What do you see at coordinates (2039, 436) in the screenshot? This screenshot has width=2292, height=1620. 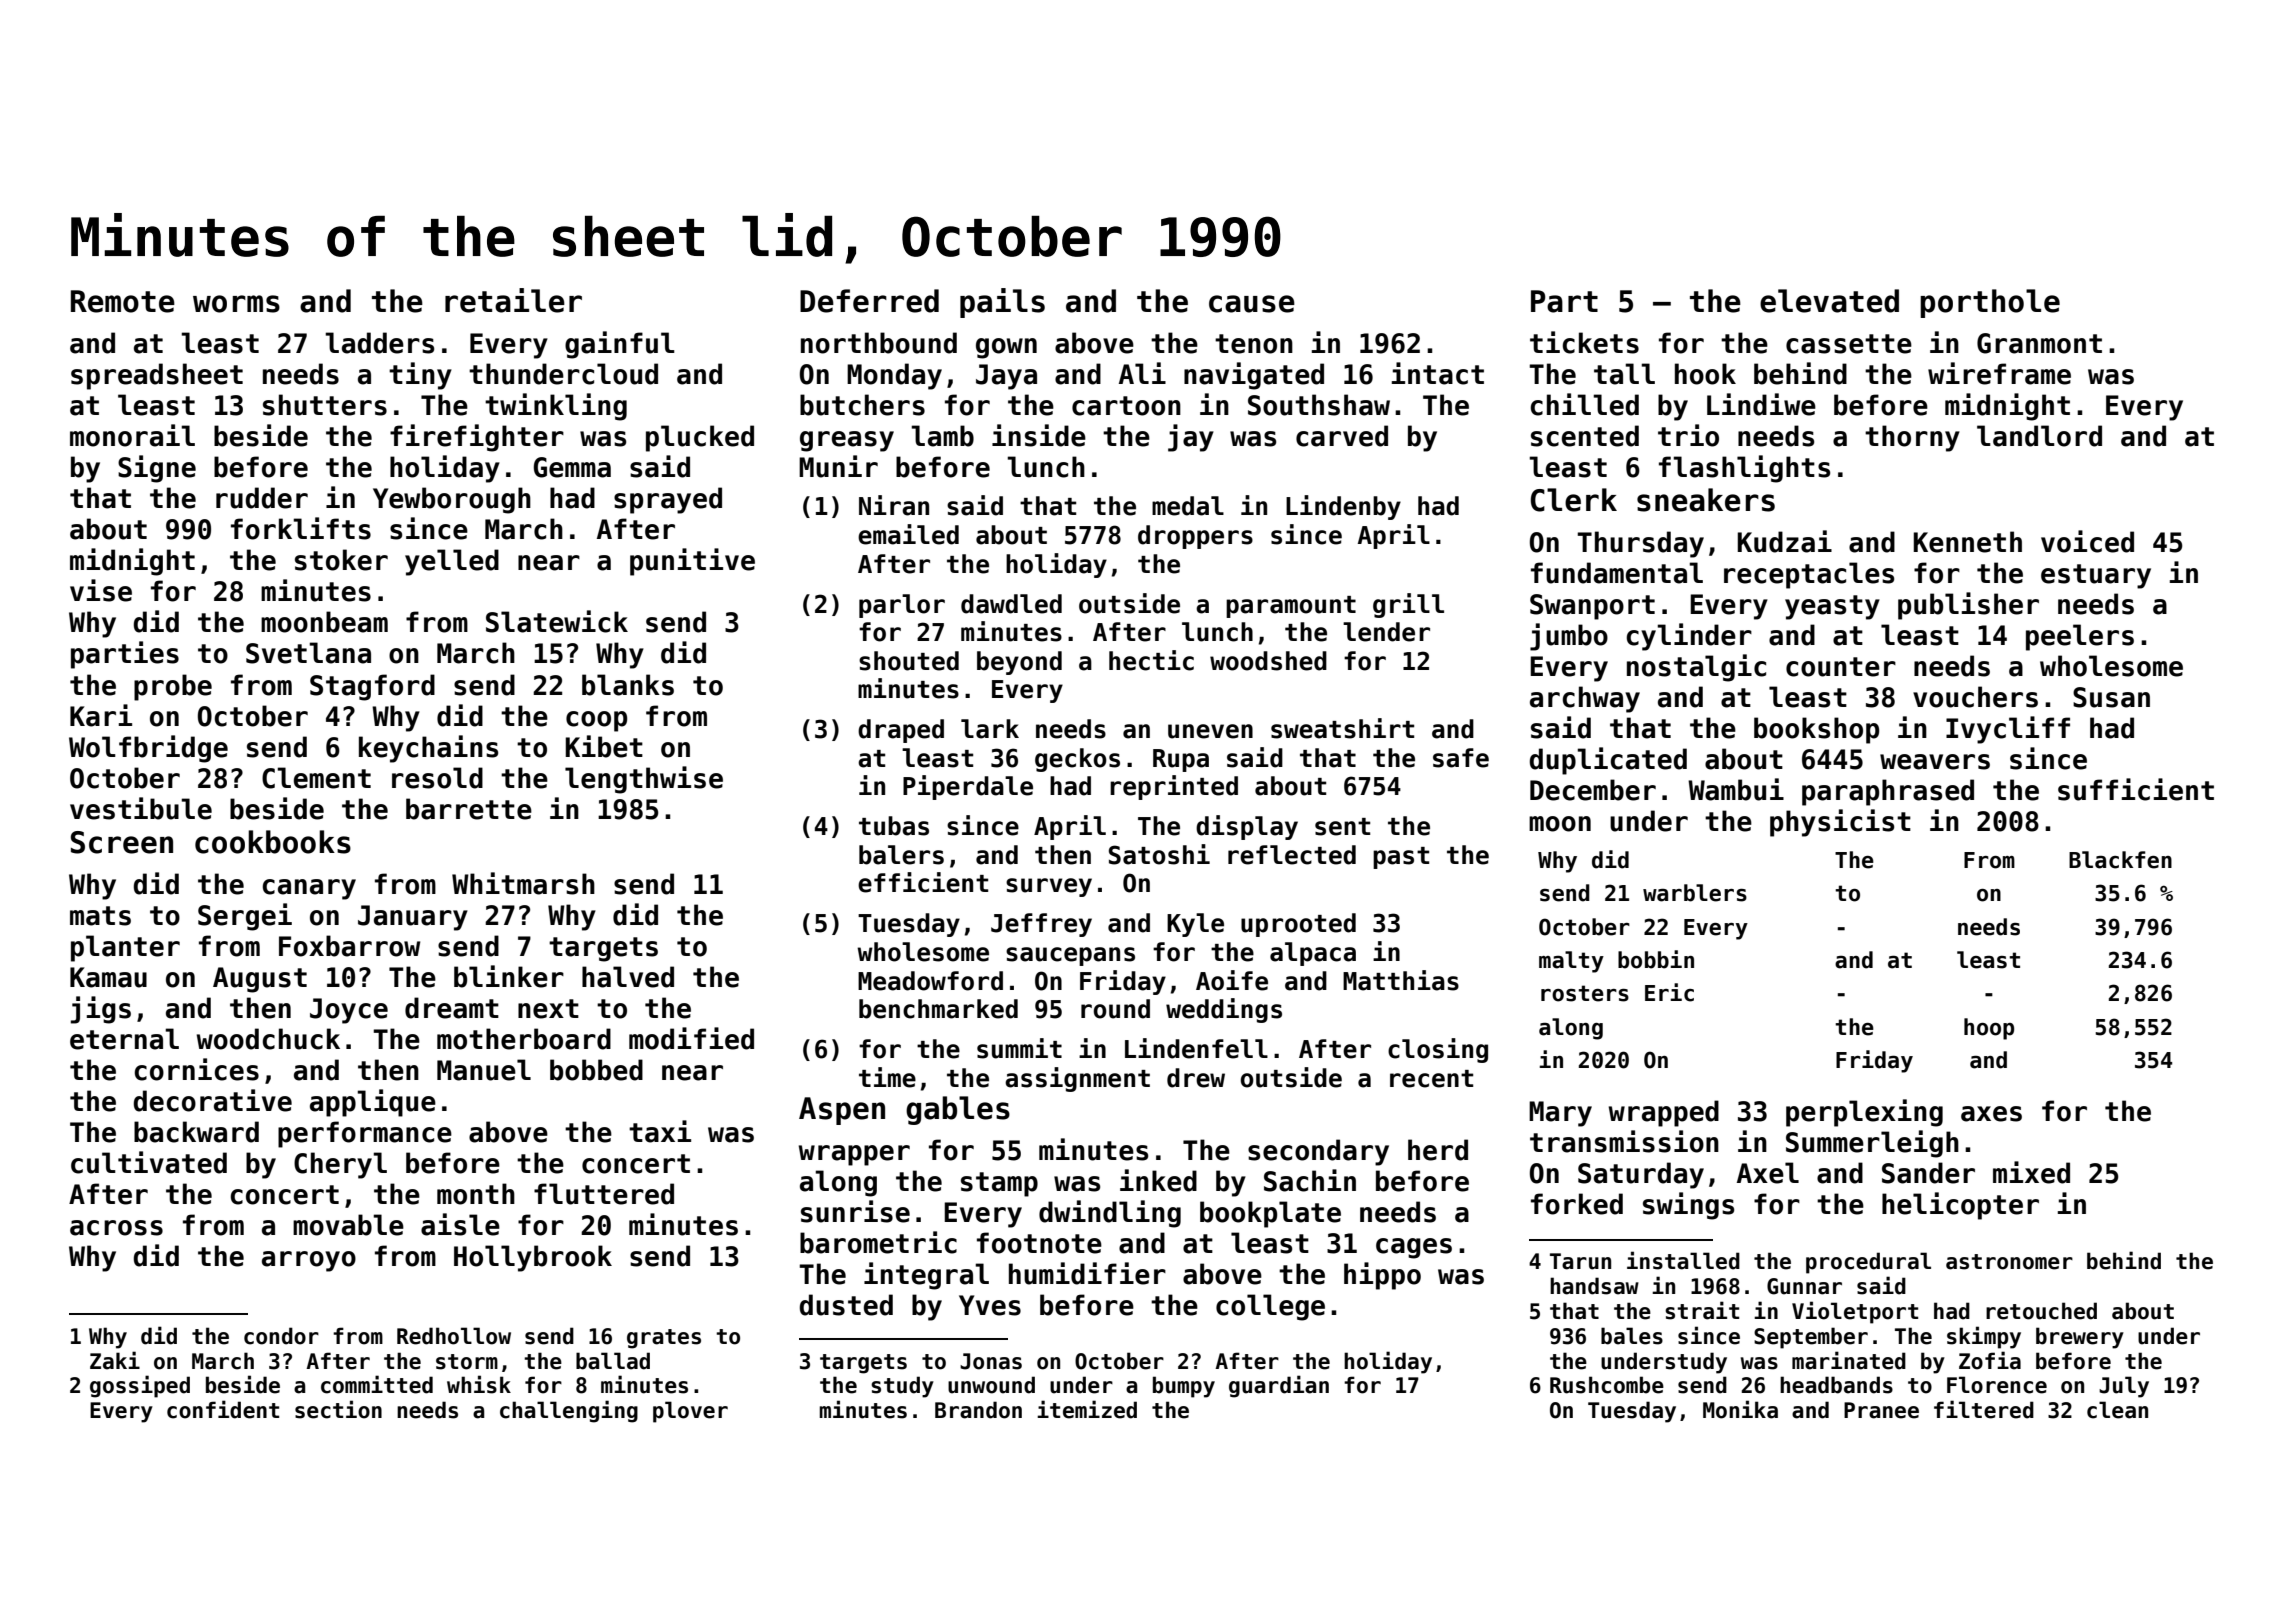 I see `landlord` at bounding box center [2039, 436].
